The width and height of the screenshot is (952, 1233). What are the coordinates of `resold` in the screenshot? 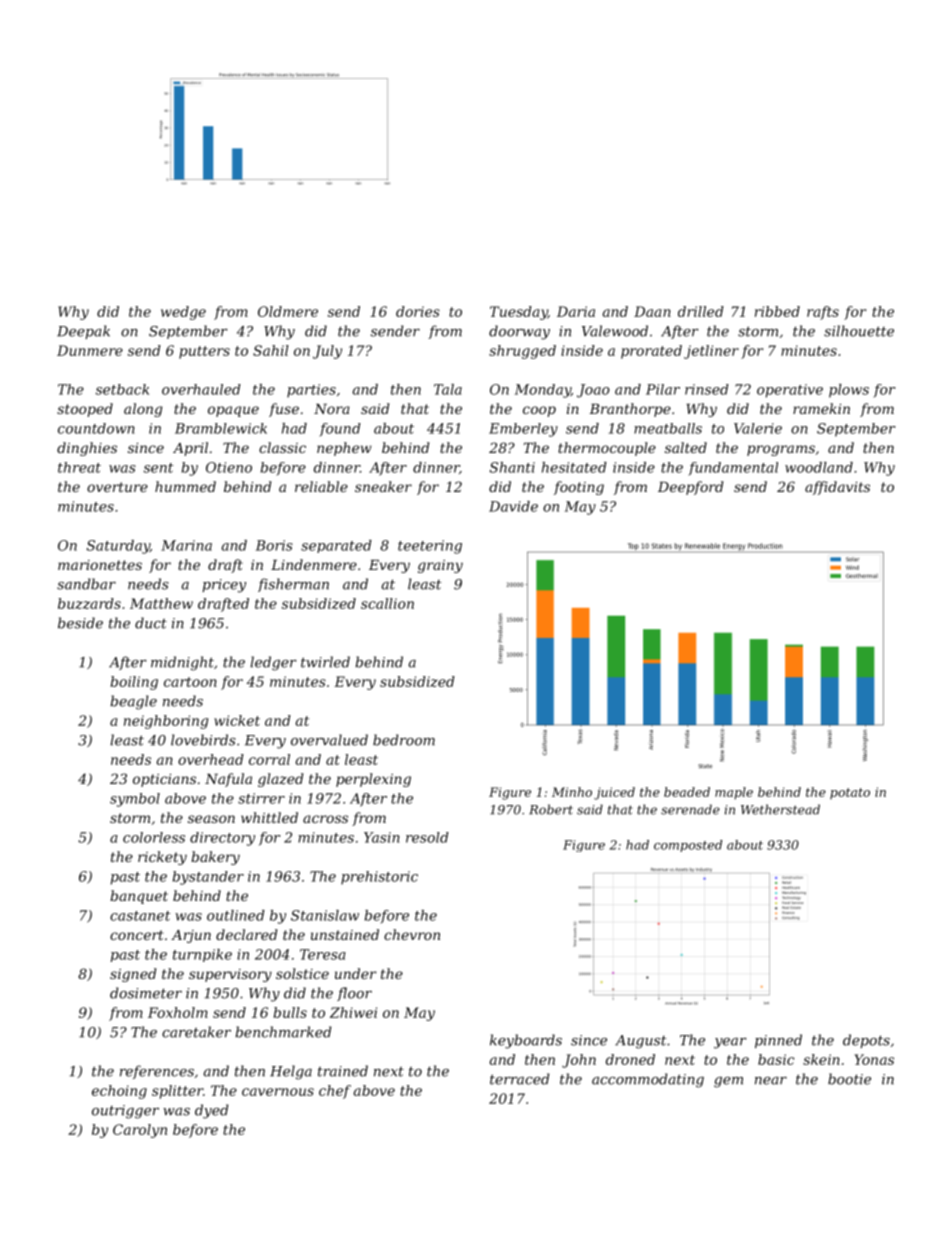 It's located at (427, 837).
